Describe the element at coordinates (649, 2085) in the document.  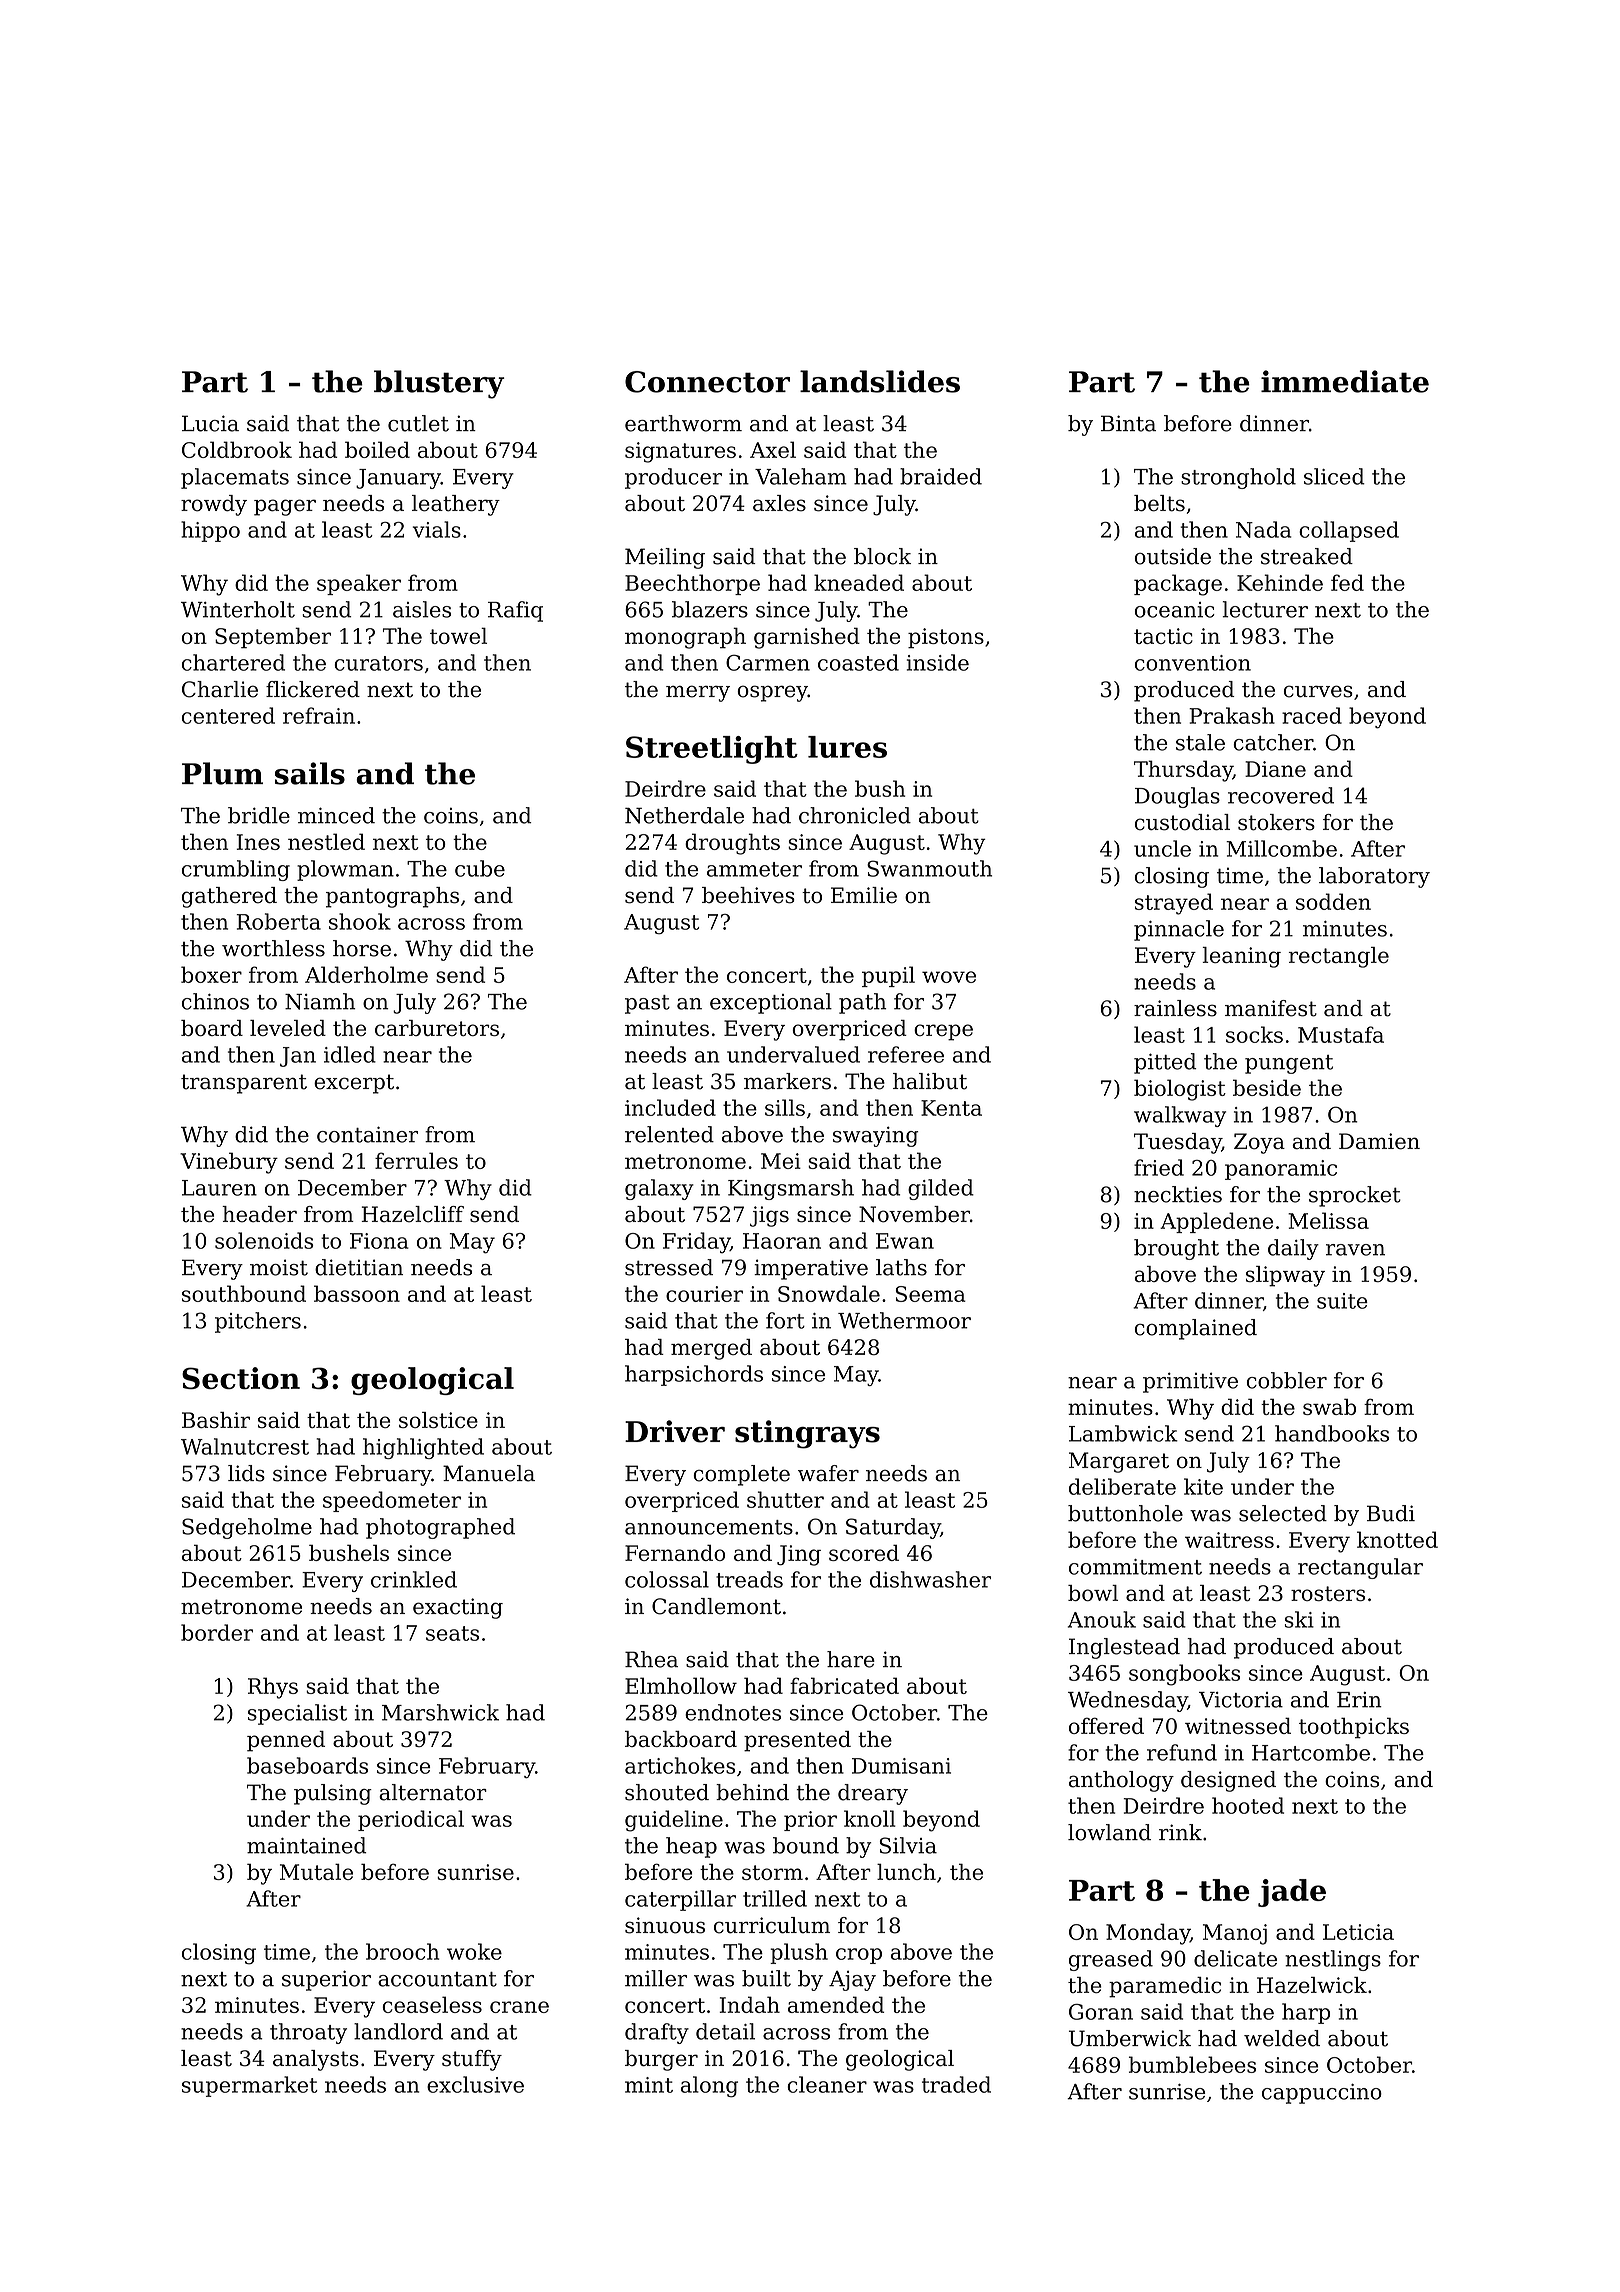
I see `mint` at that location.
